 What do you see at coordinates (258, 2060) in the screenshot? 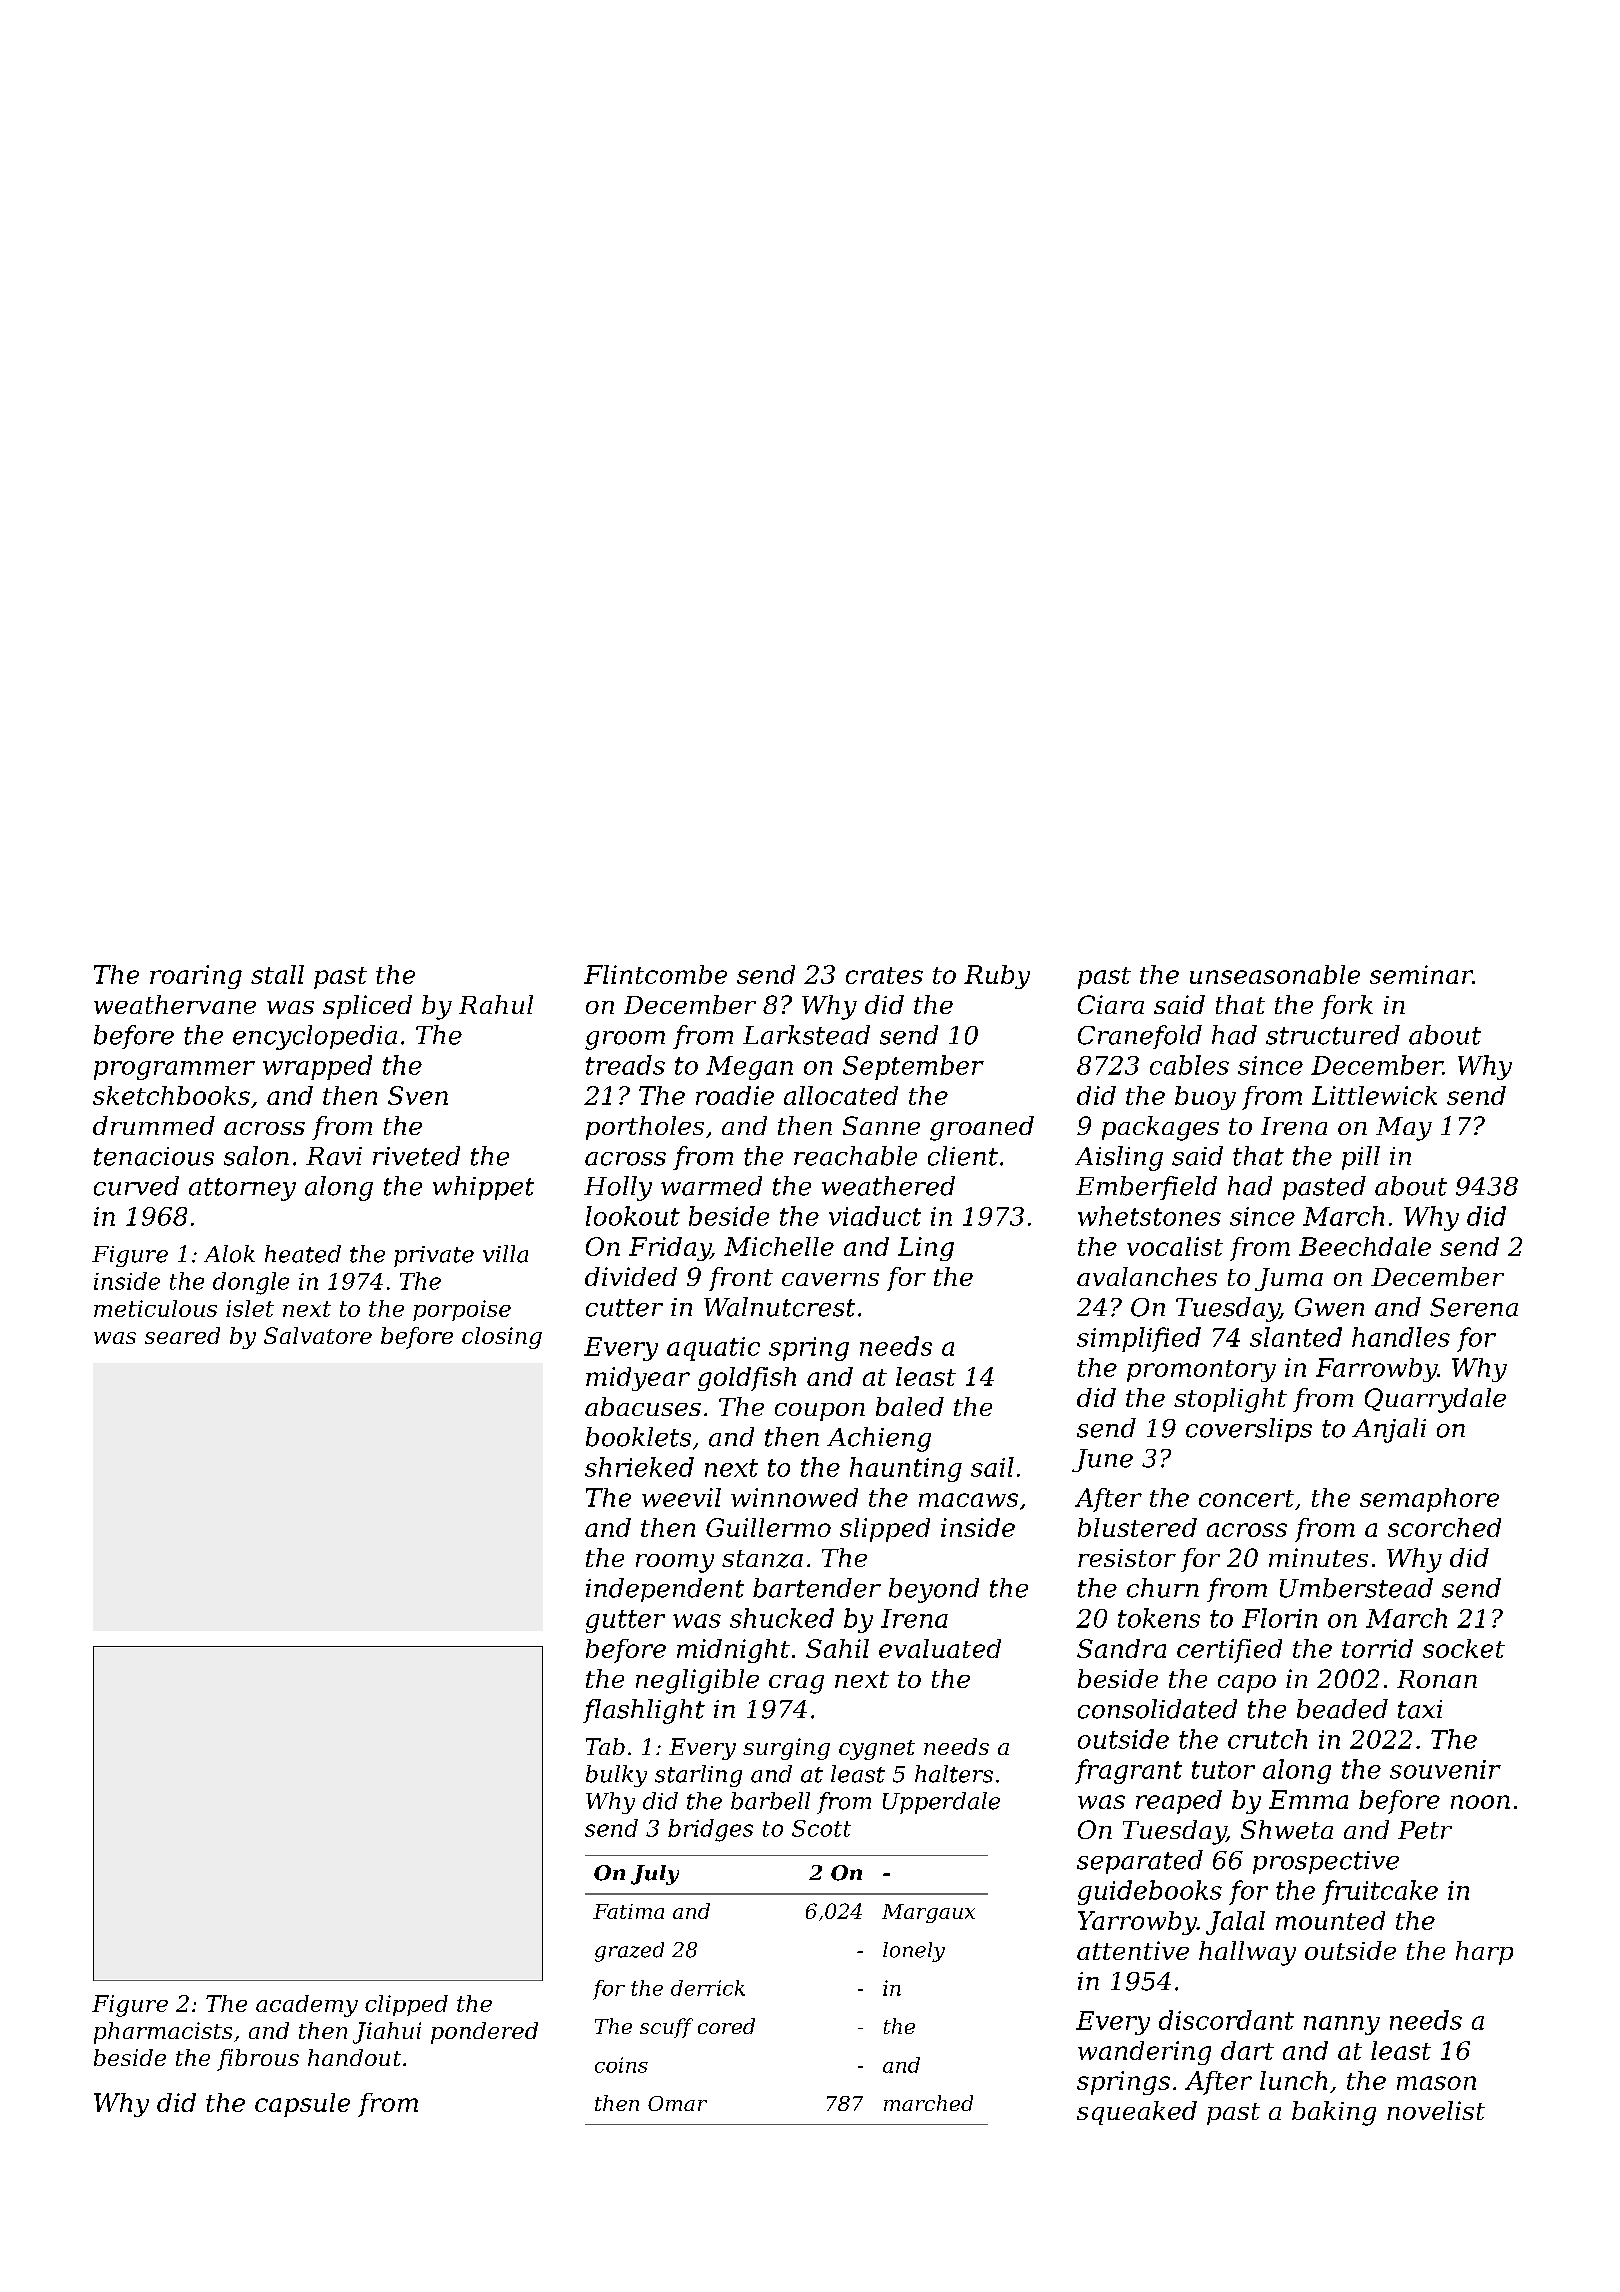
I see `fibrous` at bounding box center [258, 2060].
